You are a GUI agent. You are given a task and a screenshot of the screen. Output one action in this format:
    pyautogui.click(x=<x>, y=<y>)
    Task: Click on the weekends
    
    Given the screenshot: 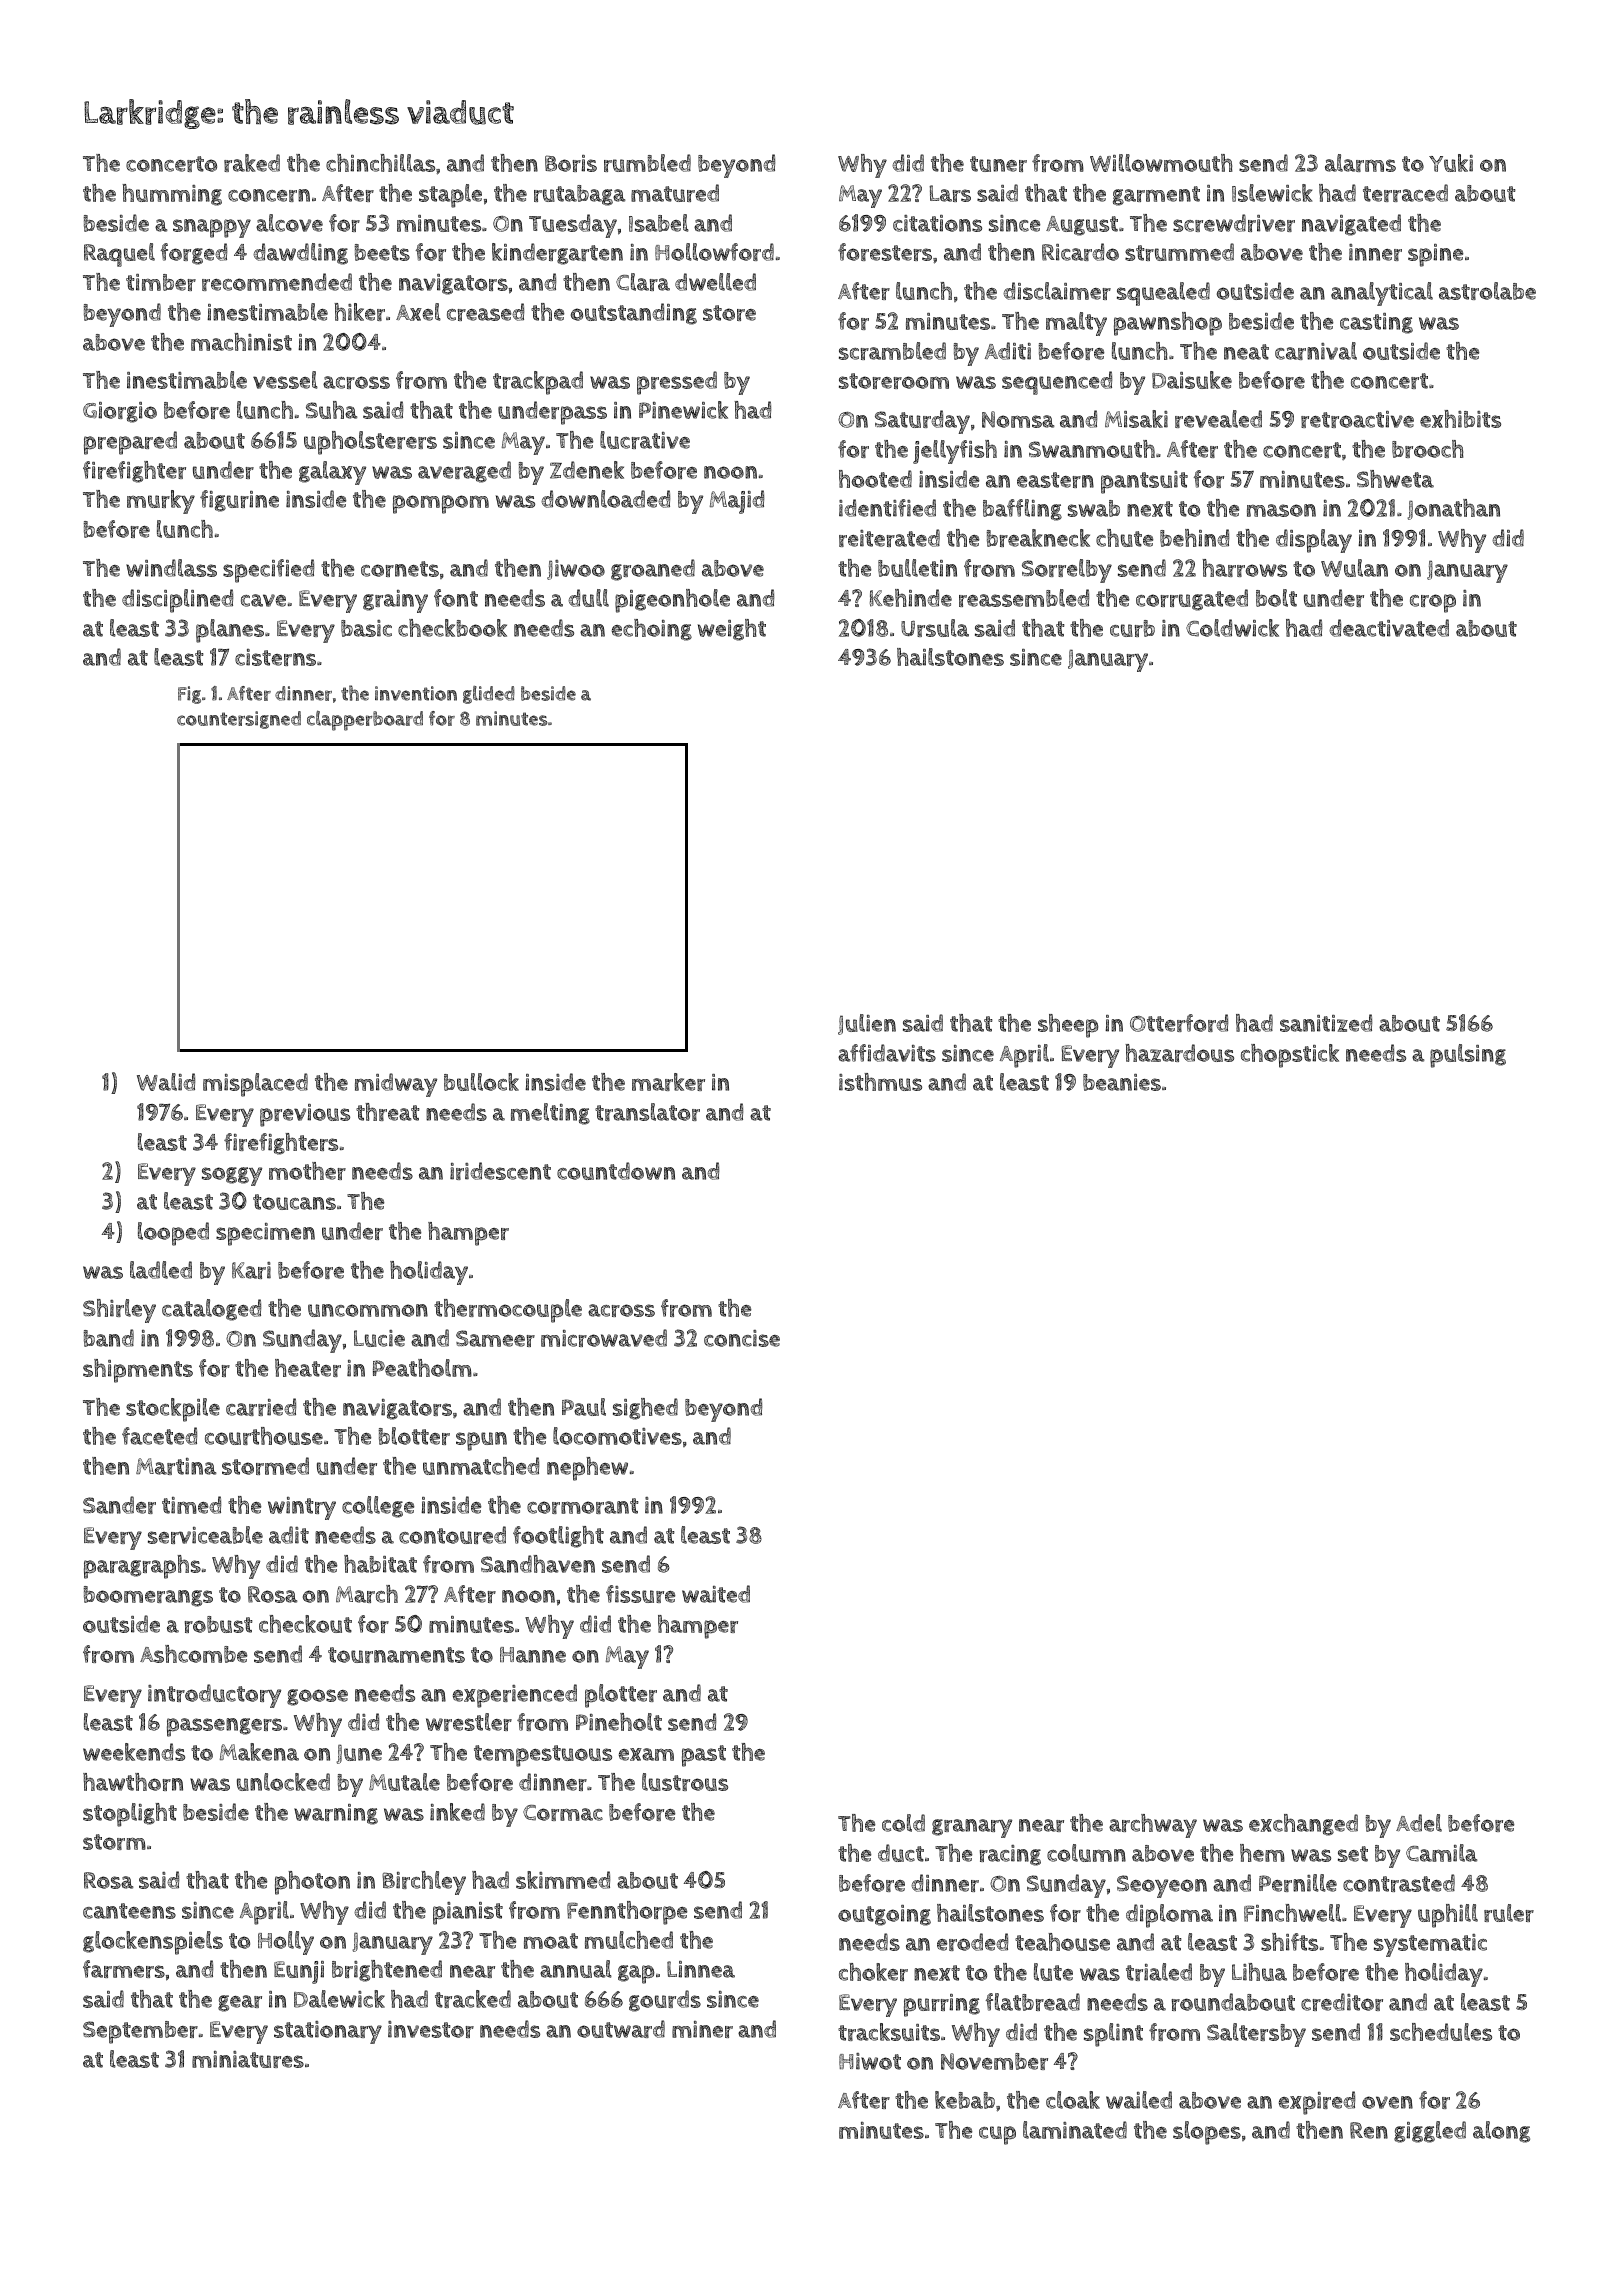 What is the action you would take?
    pyautogui.click(x=134, y=1752)
